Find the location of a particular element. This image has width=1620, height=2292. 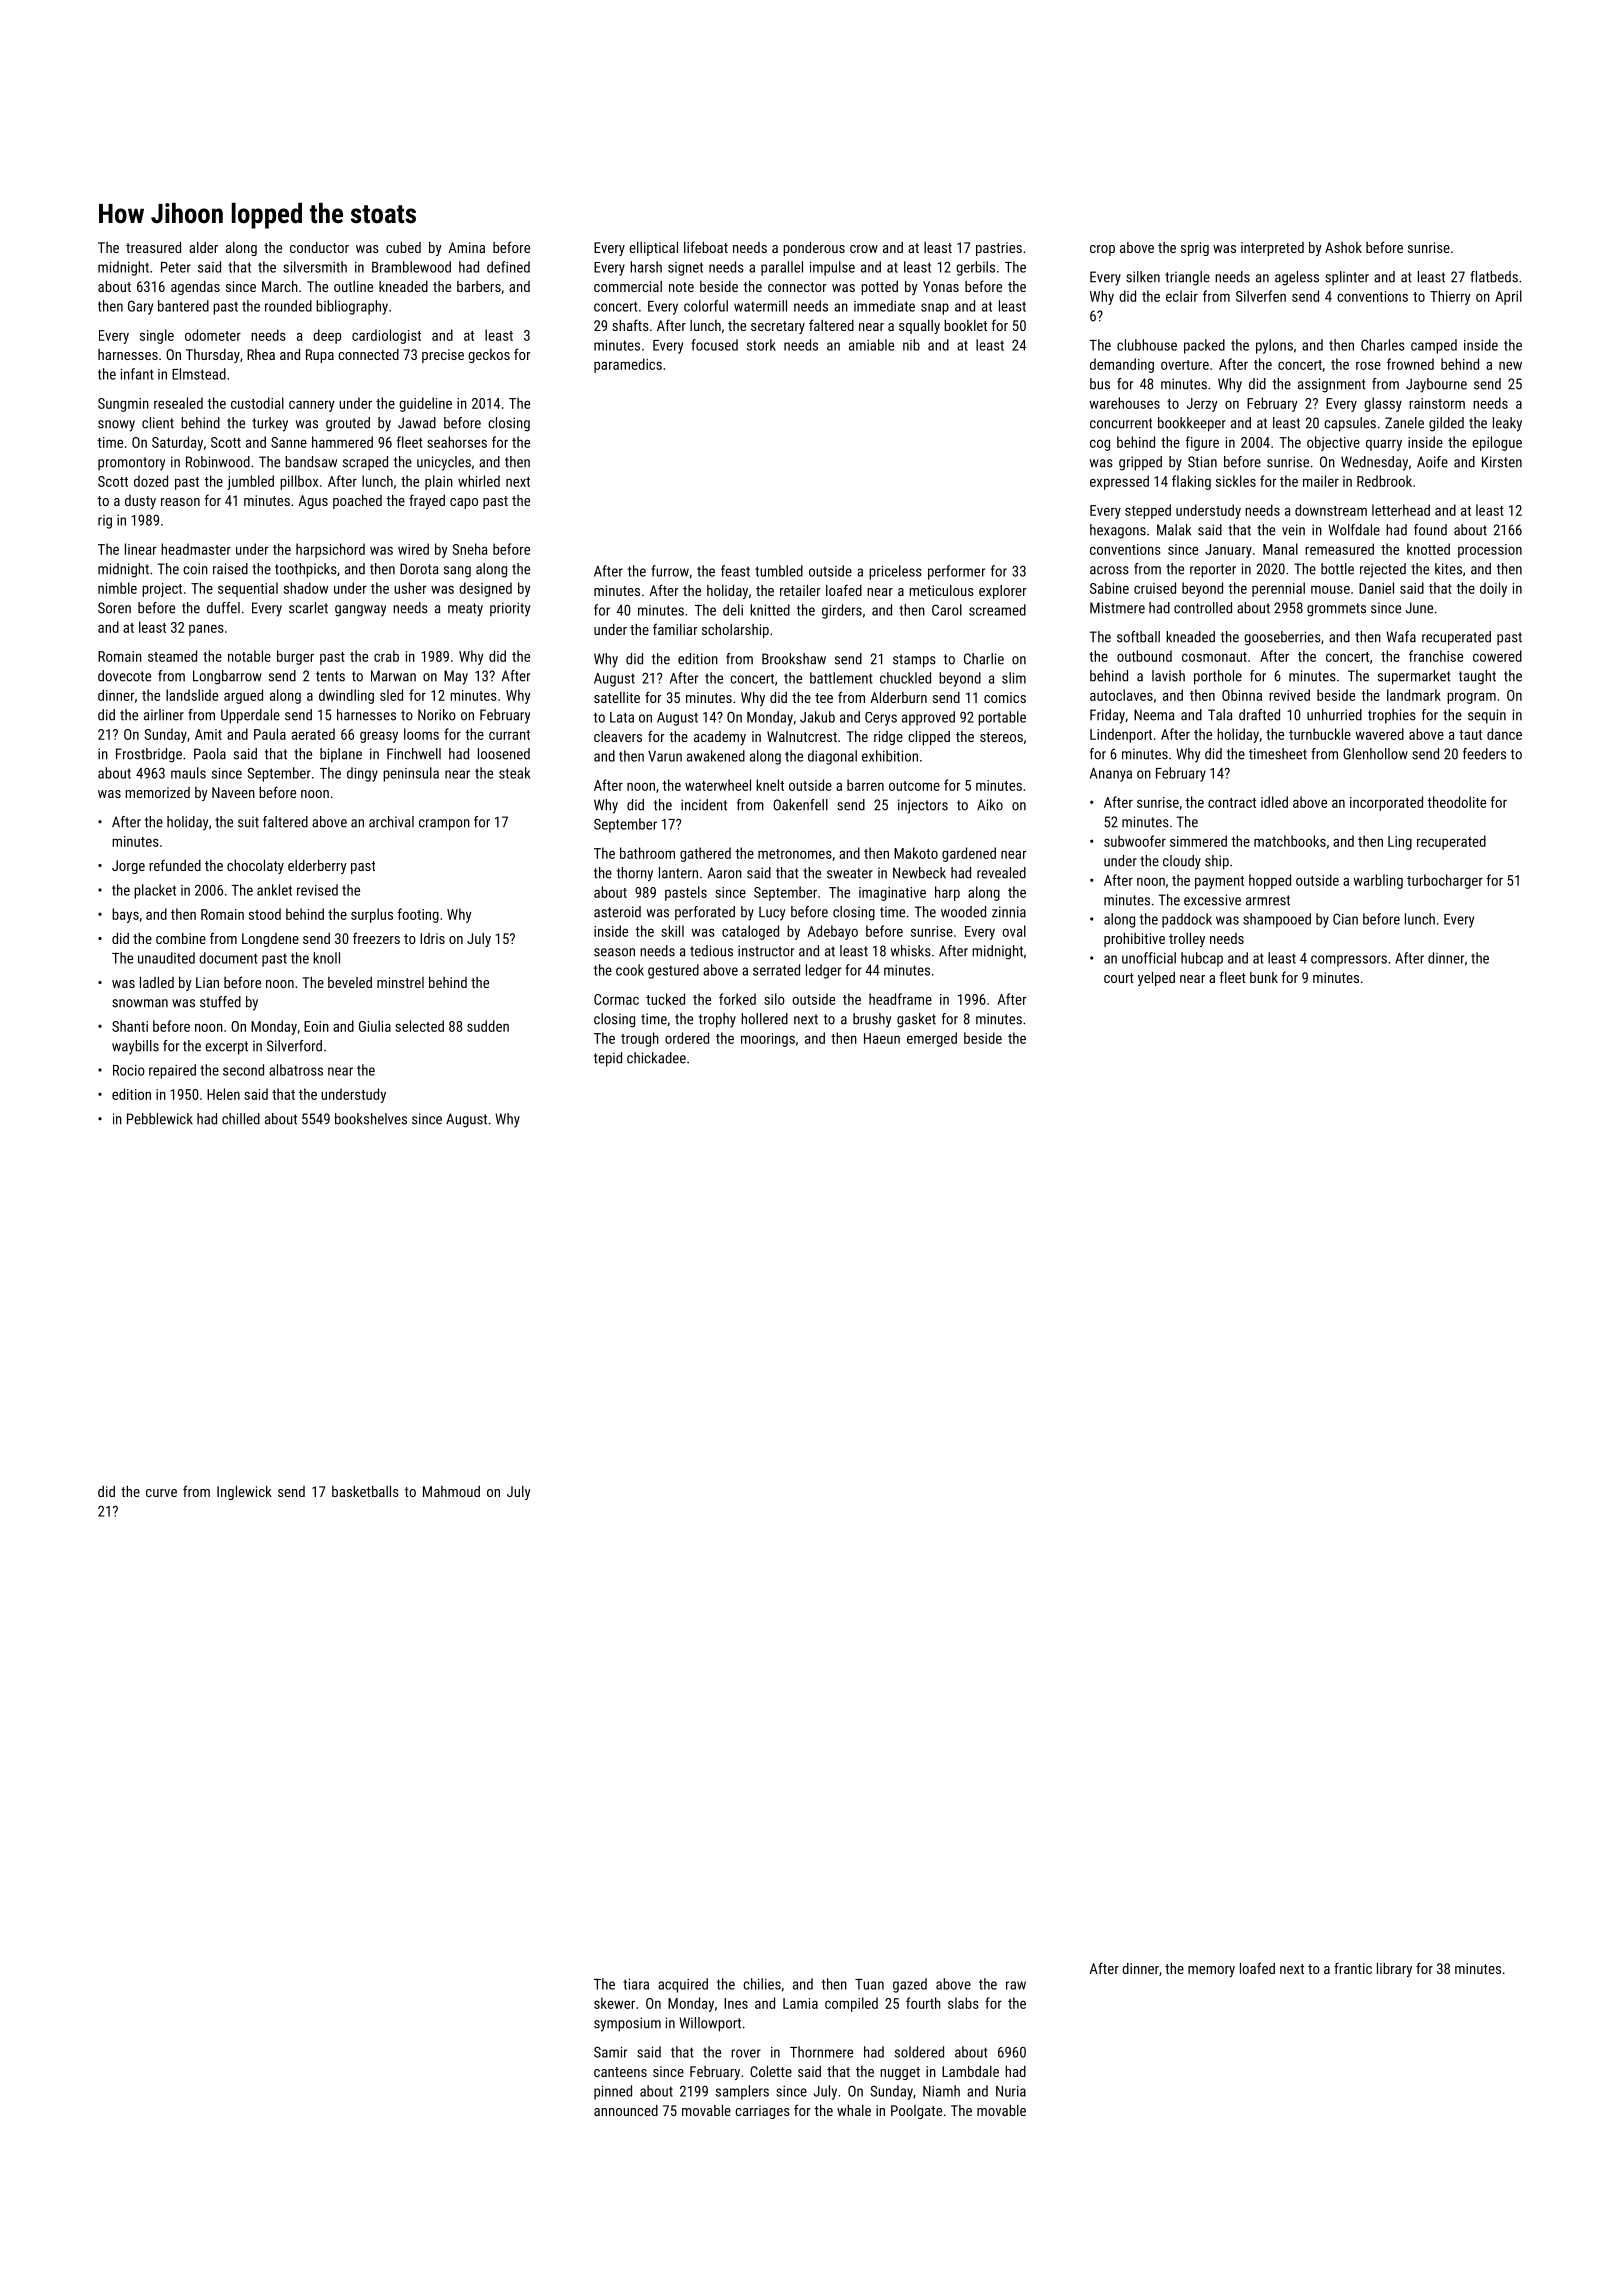

compressors is located at coordinates (1349, 961).
